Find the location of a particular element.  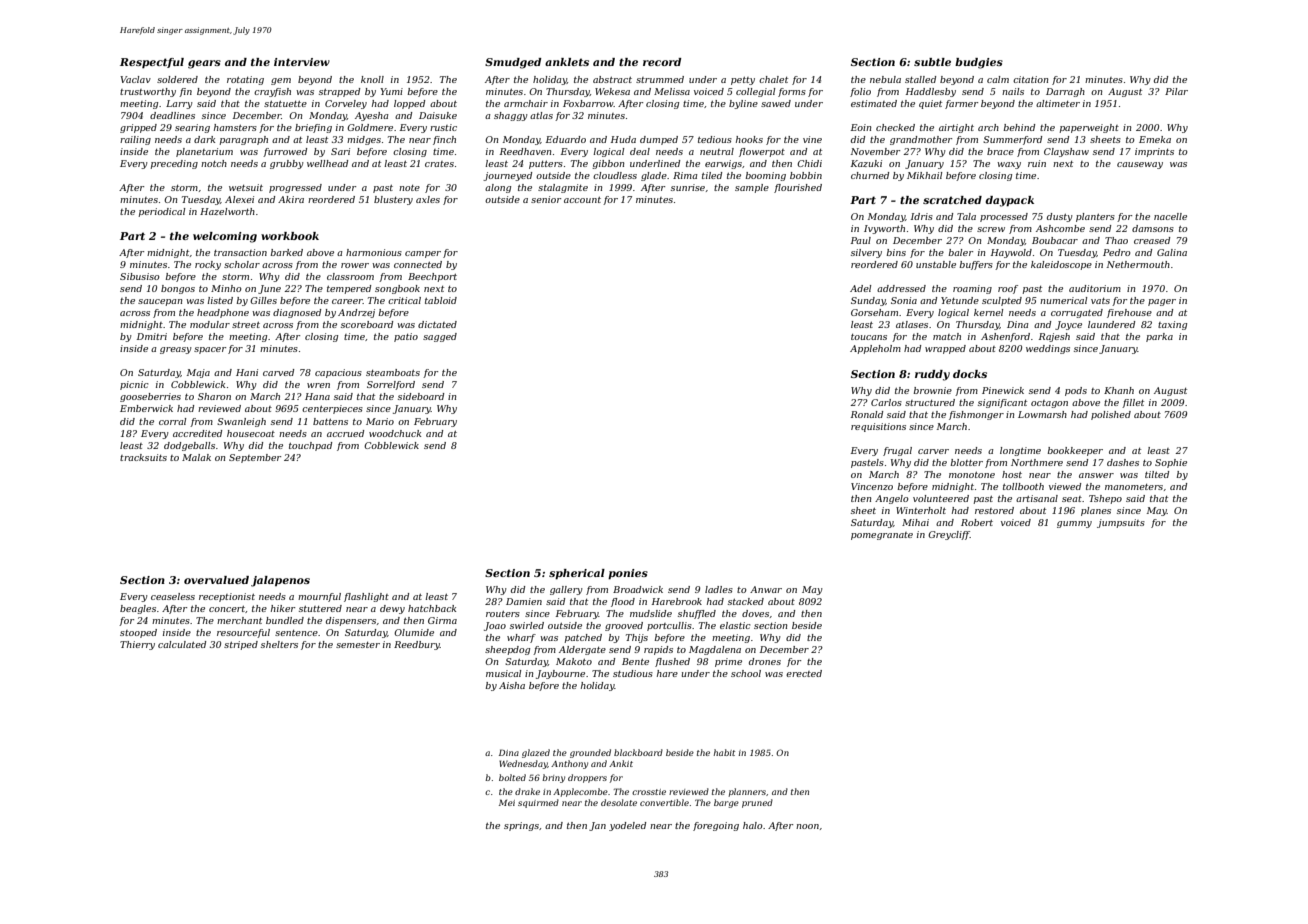

spacer is located at coordinates (210, 350).
